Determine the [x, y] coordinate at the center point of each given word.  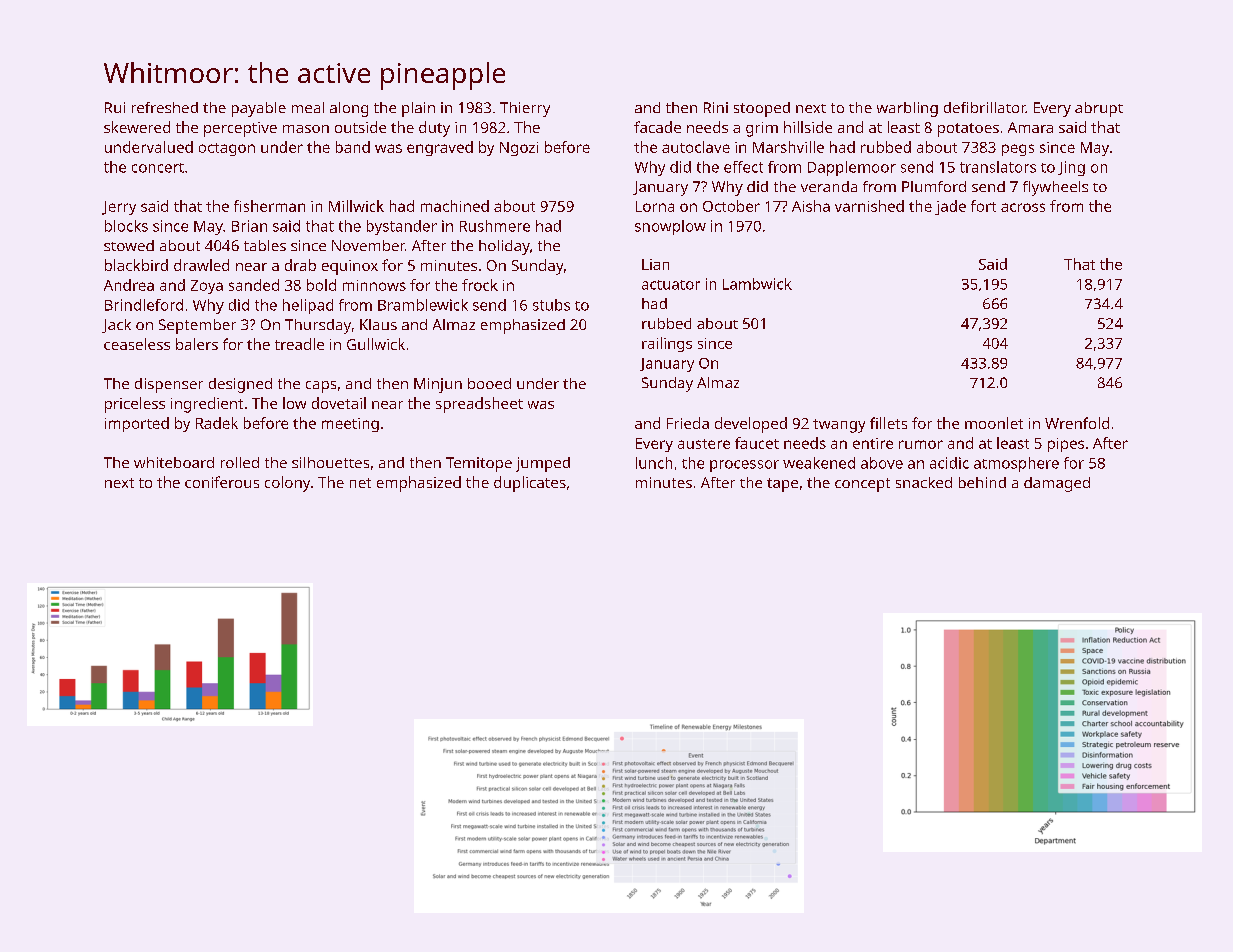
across [1023, 207]
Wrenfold [1077, 423]
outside [360, 127]
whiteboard [174, 462]
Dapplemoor [852, 168]
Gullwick [376, 344]
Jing [1071, 168]
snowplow [670, 227]
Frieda [688, 423]
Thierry [525, 109]
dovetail [339, 403]
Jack [116, 326]
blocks [126, 226]
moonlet [994, 423]
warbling [907, 109]
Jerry [119, 208]
